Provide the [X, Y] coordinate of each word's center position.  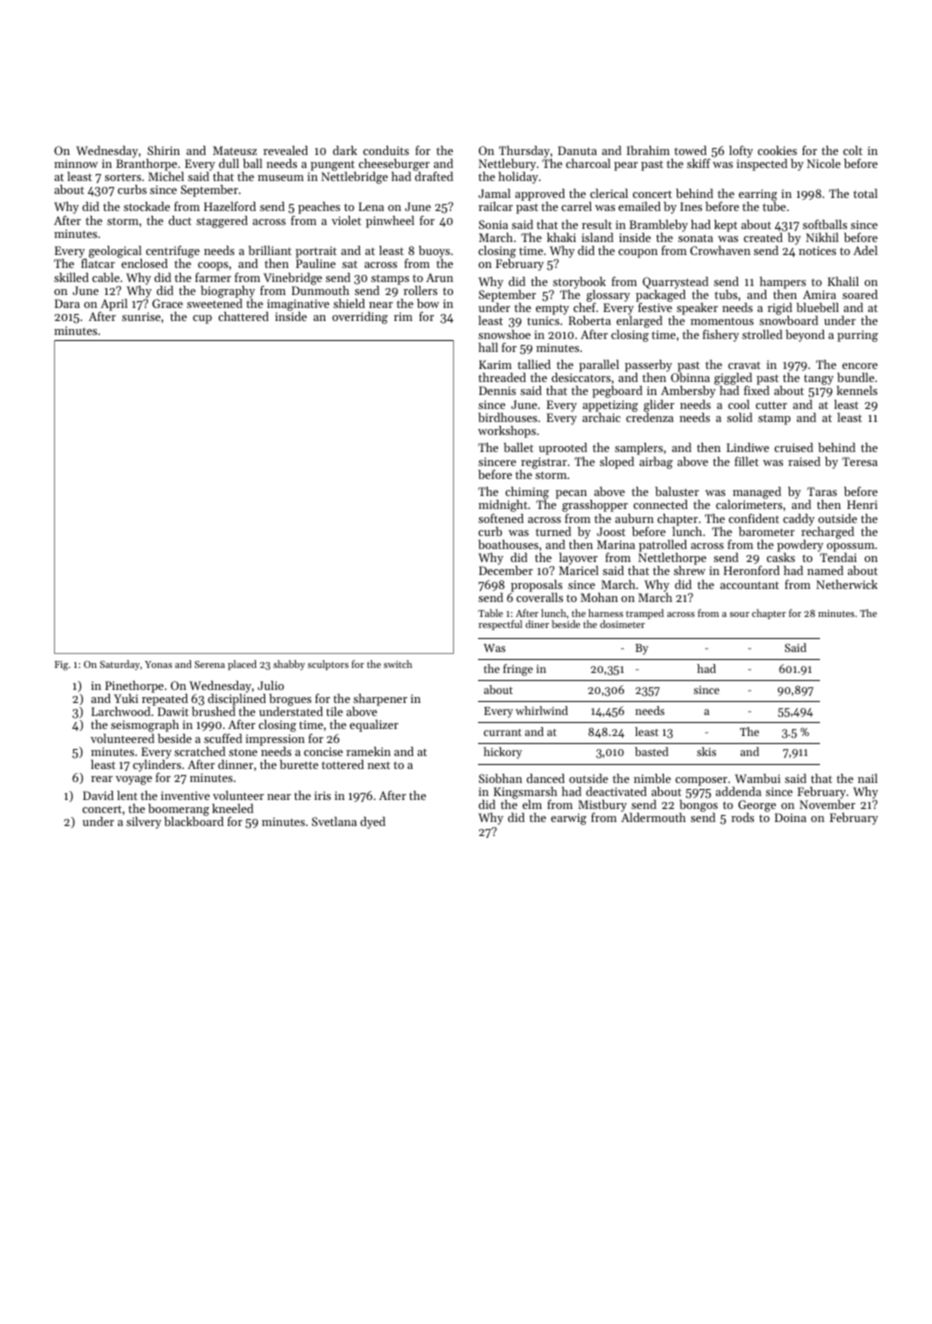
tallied [534, 364]
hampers [783, 283]
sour [739, 614]
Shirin [163, 150]
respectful [500, 625]
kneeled [232, 808]
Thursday [524, 152]
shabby [289, 665]
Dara [67, 303]
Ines [691, 206]
